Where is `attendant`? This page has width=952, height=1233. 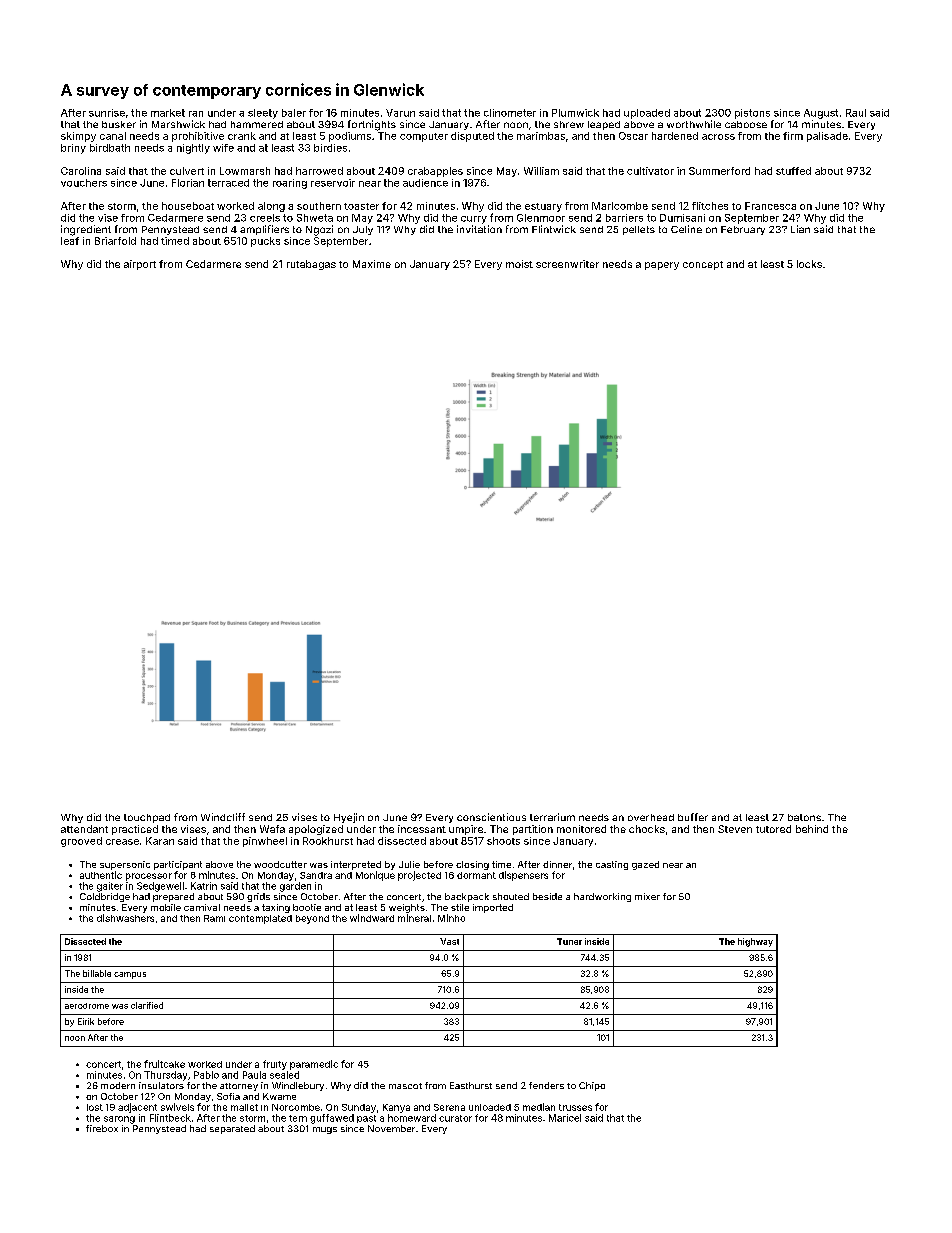 attendant is located at coordinates (84, 829).
